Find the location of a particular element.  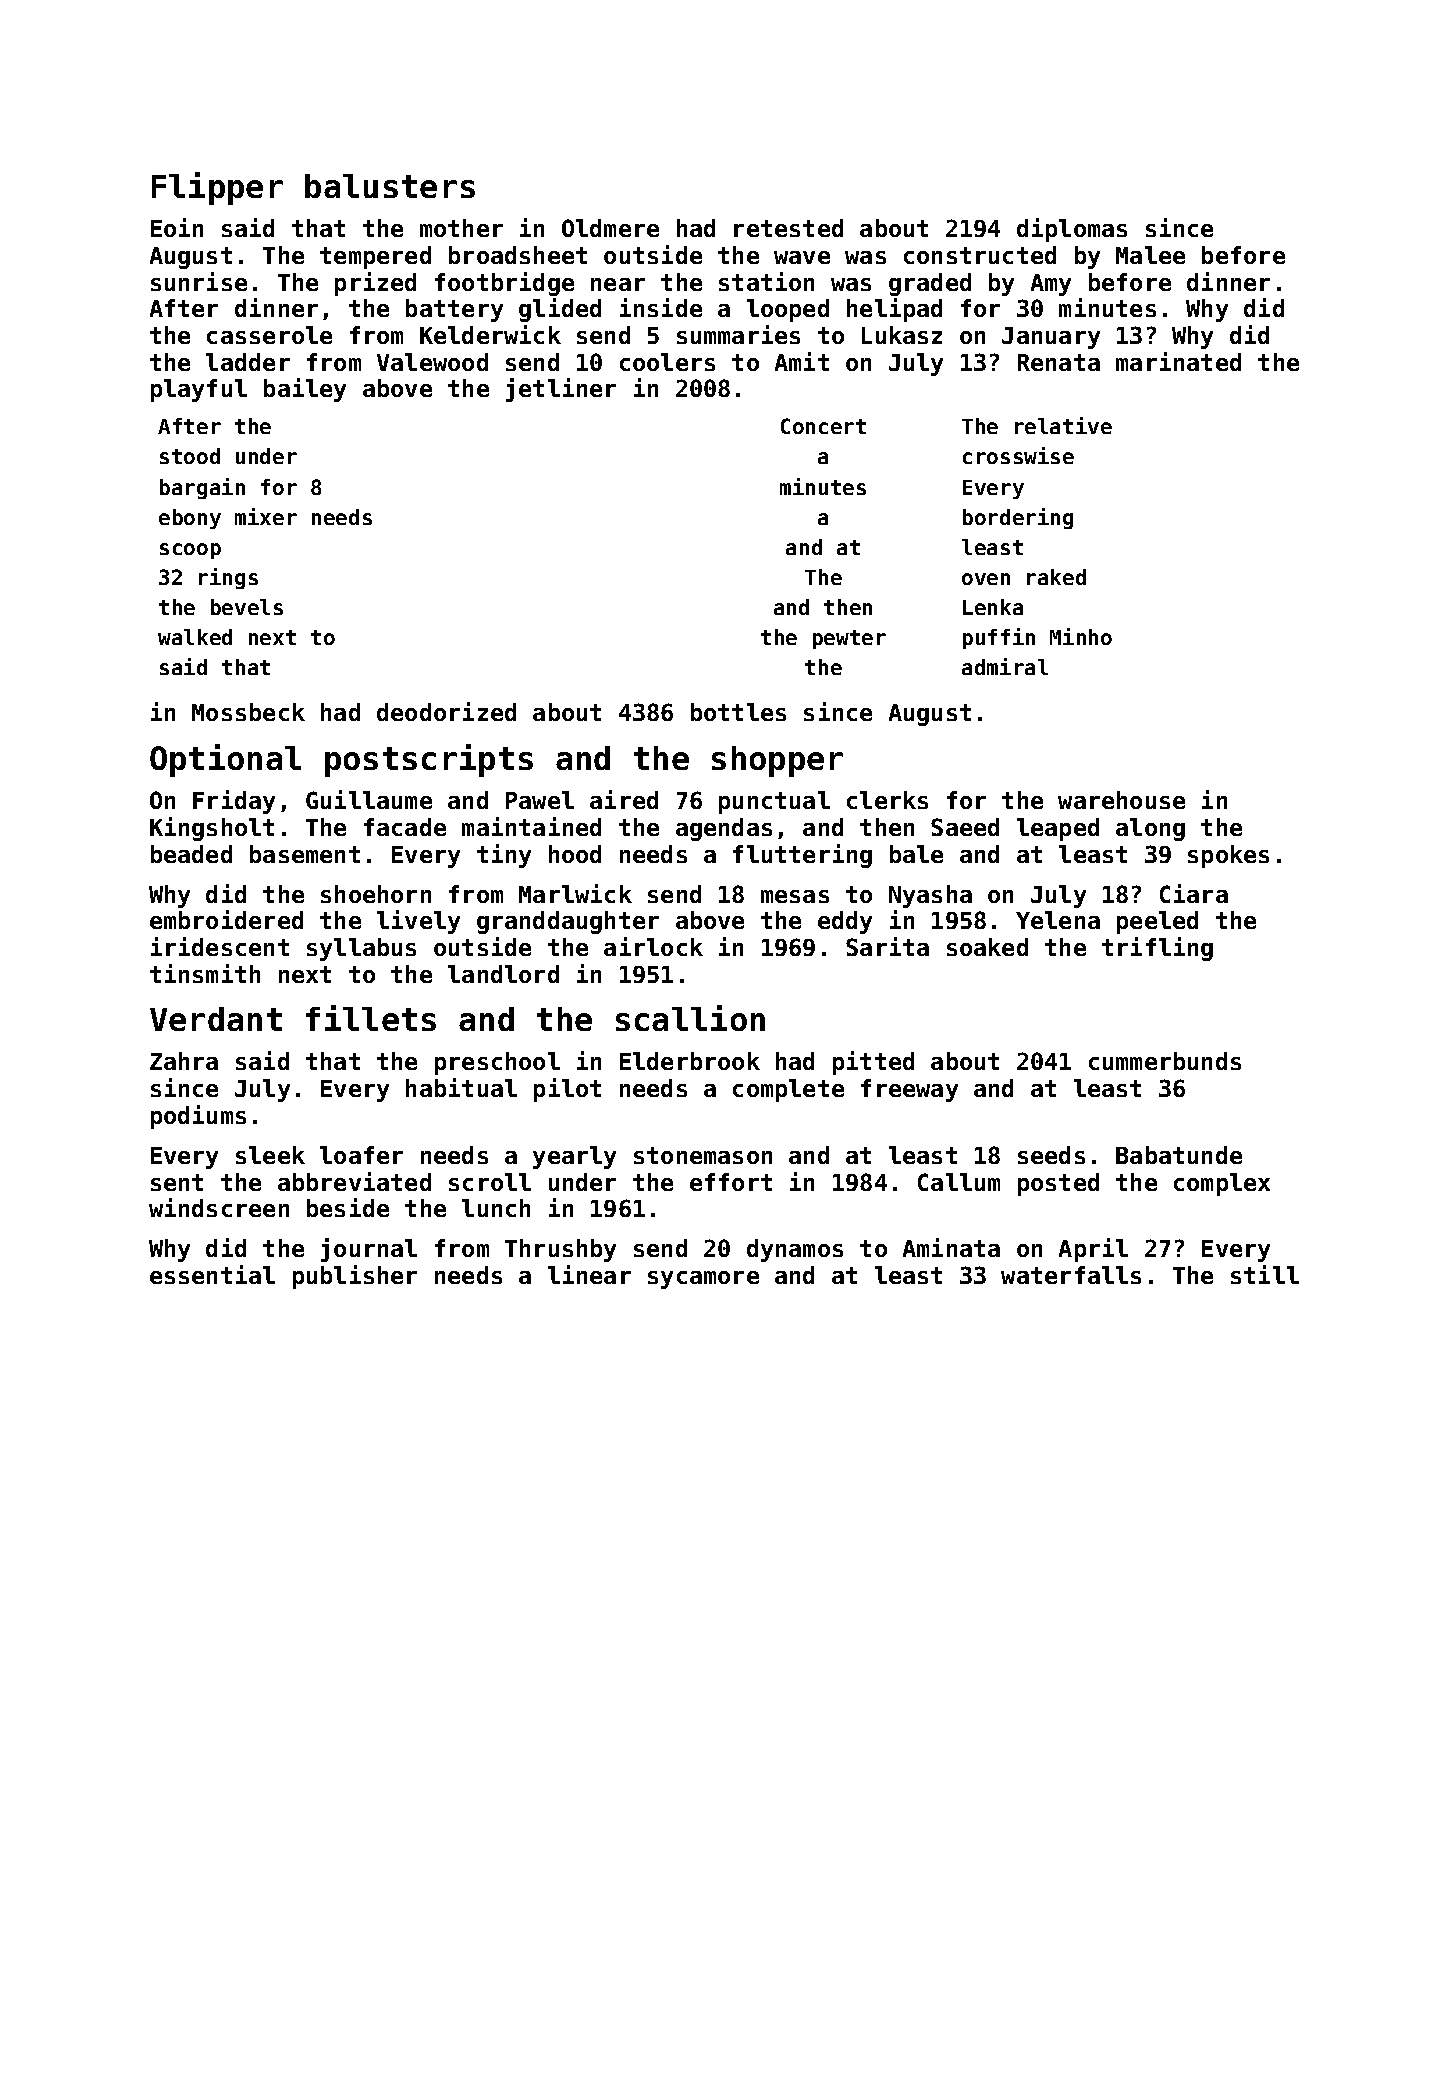

balusters is located at coordinates (390, 186).
